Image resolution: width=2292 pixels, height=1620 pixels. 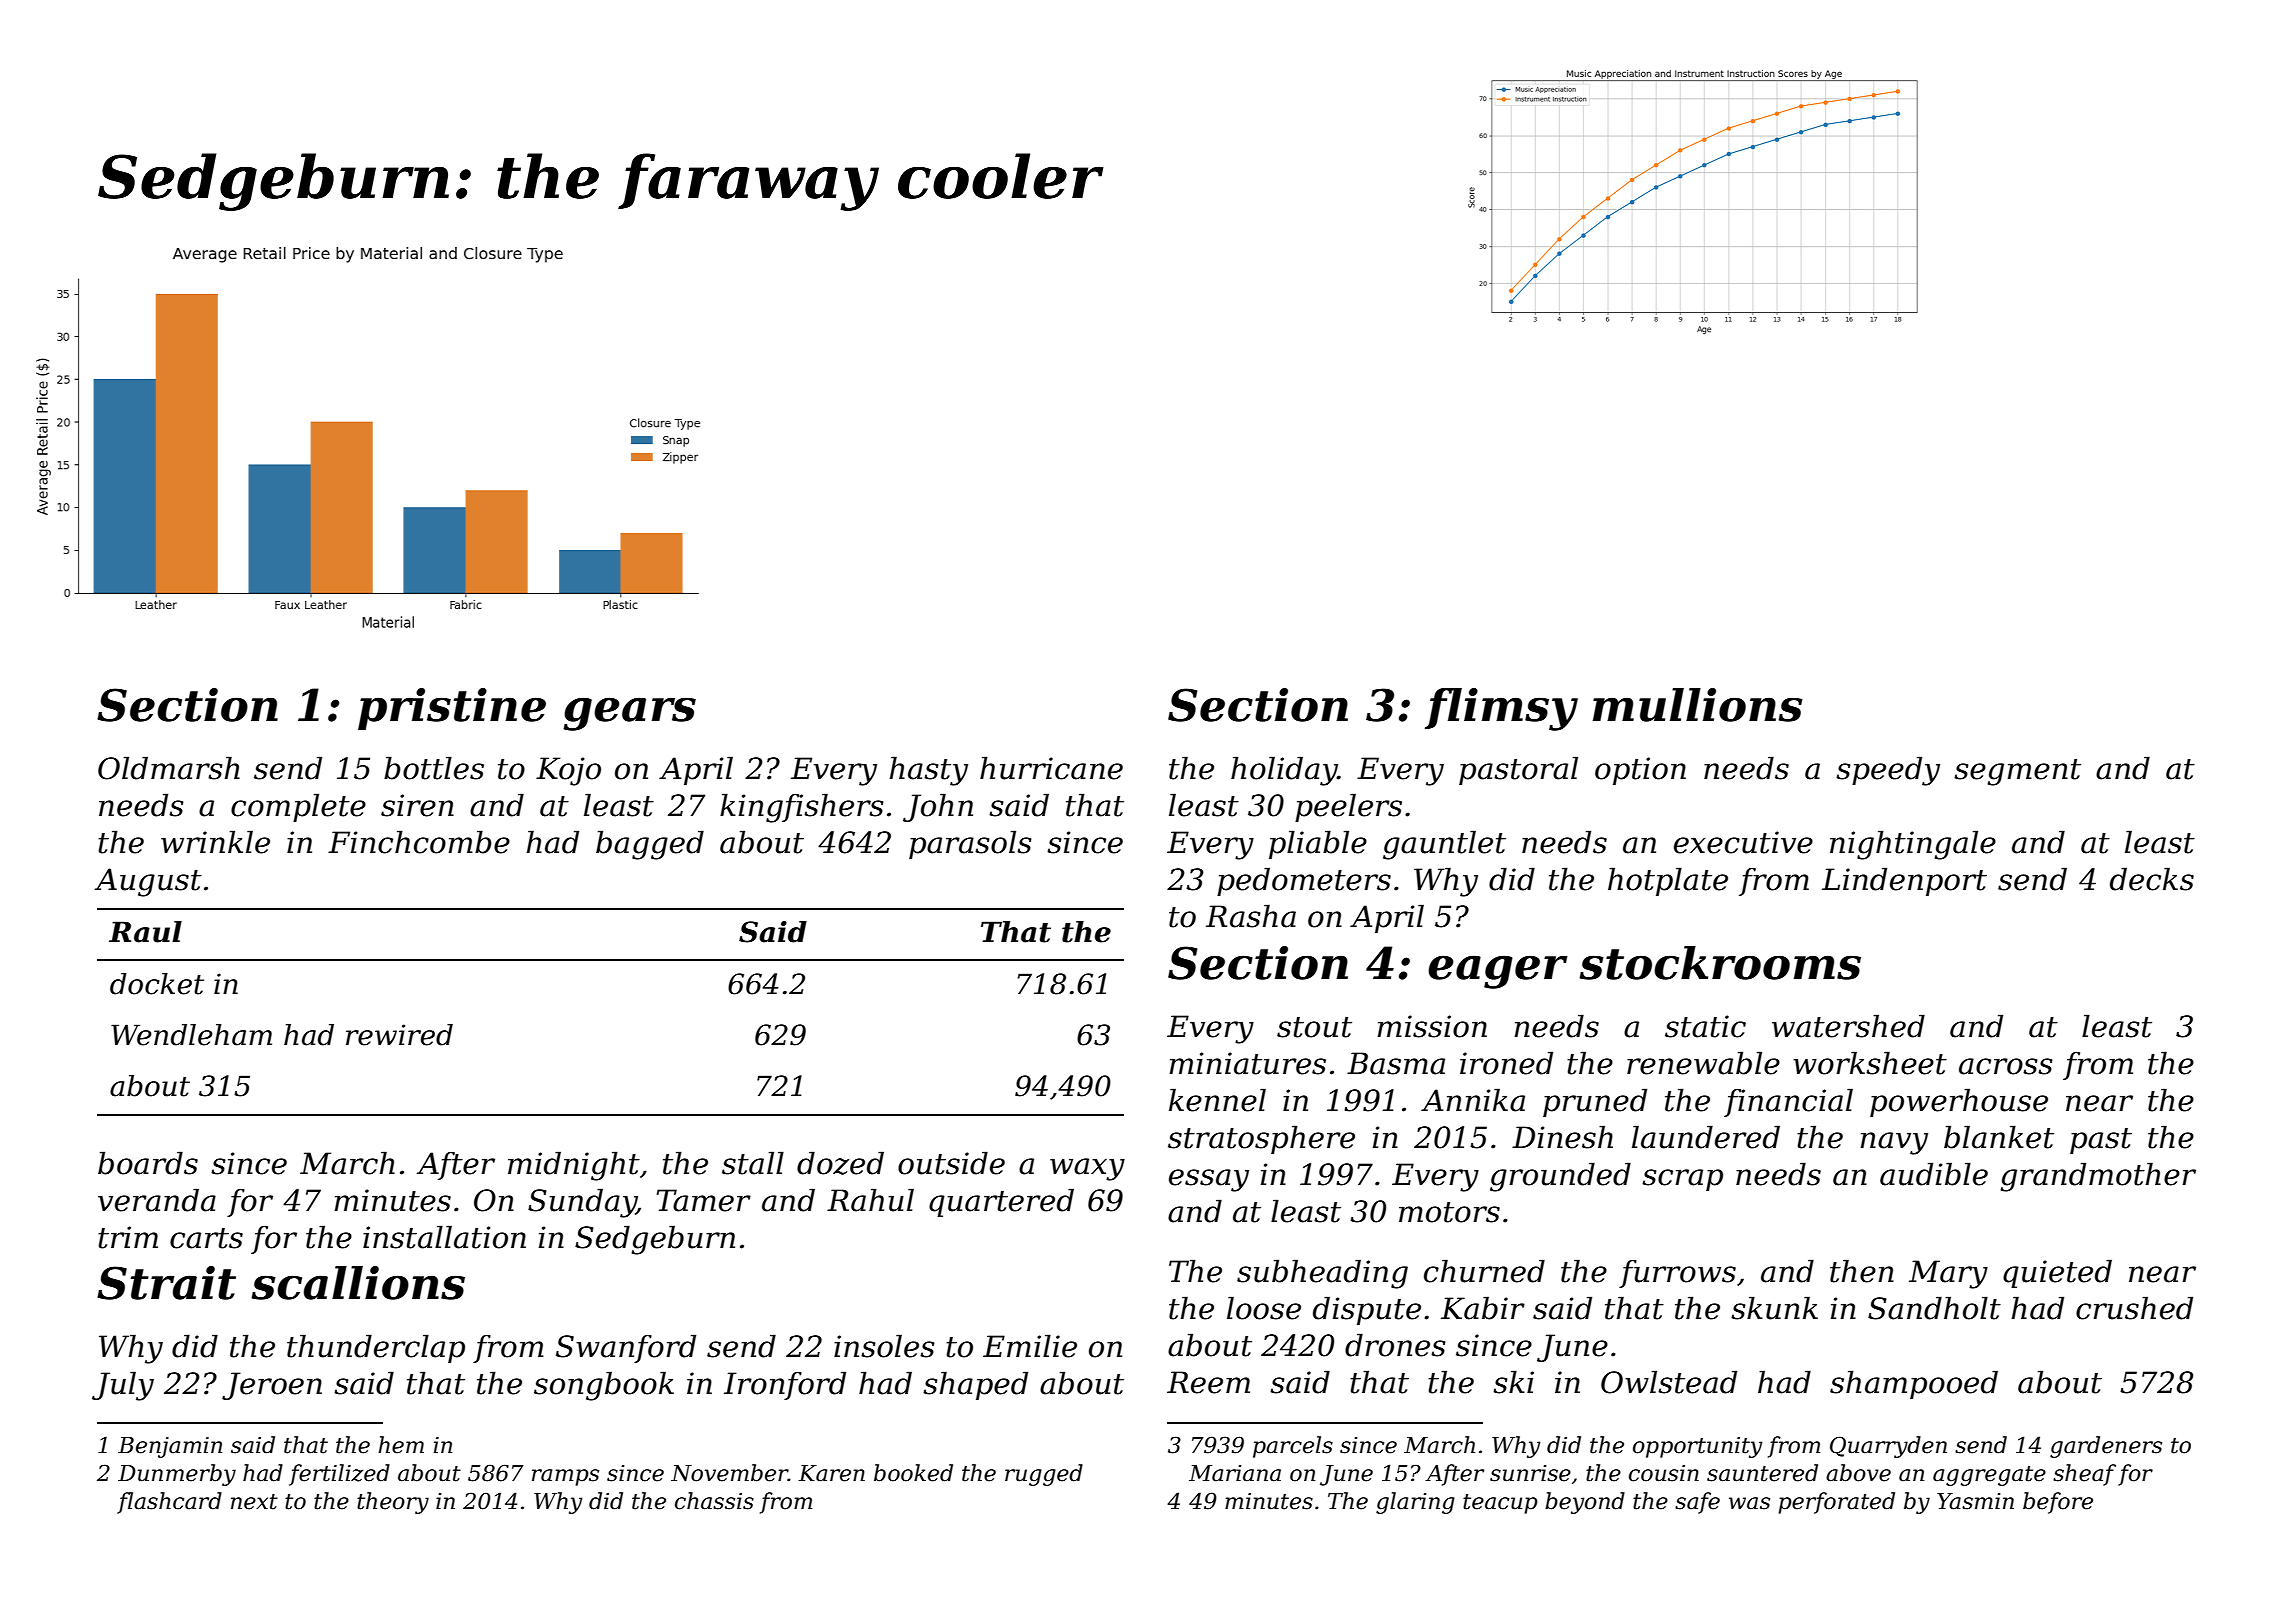 What do you see at coordinates (1836, 1503) in the page?
I see `perforated` at bounding box center [1836, 1503].
